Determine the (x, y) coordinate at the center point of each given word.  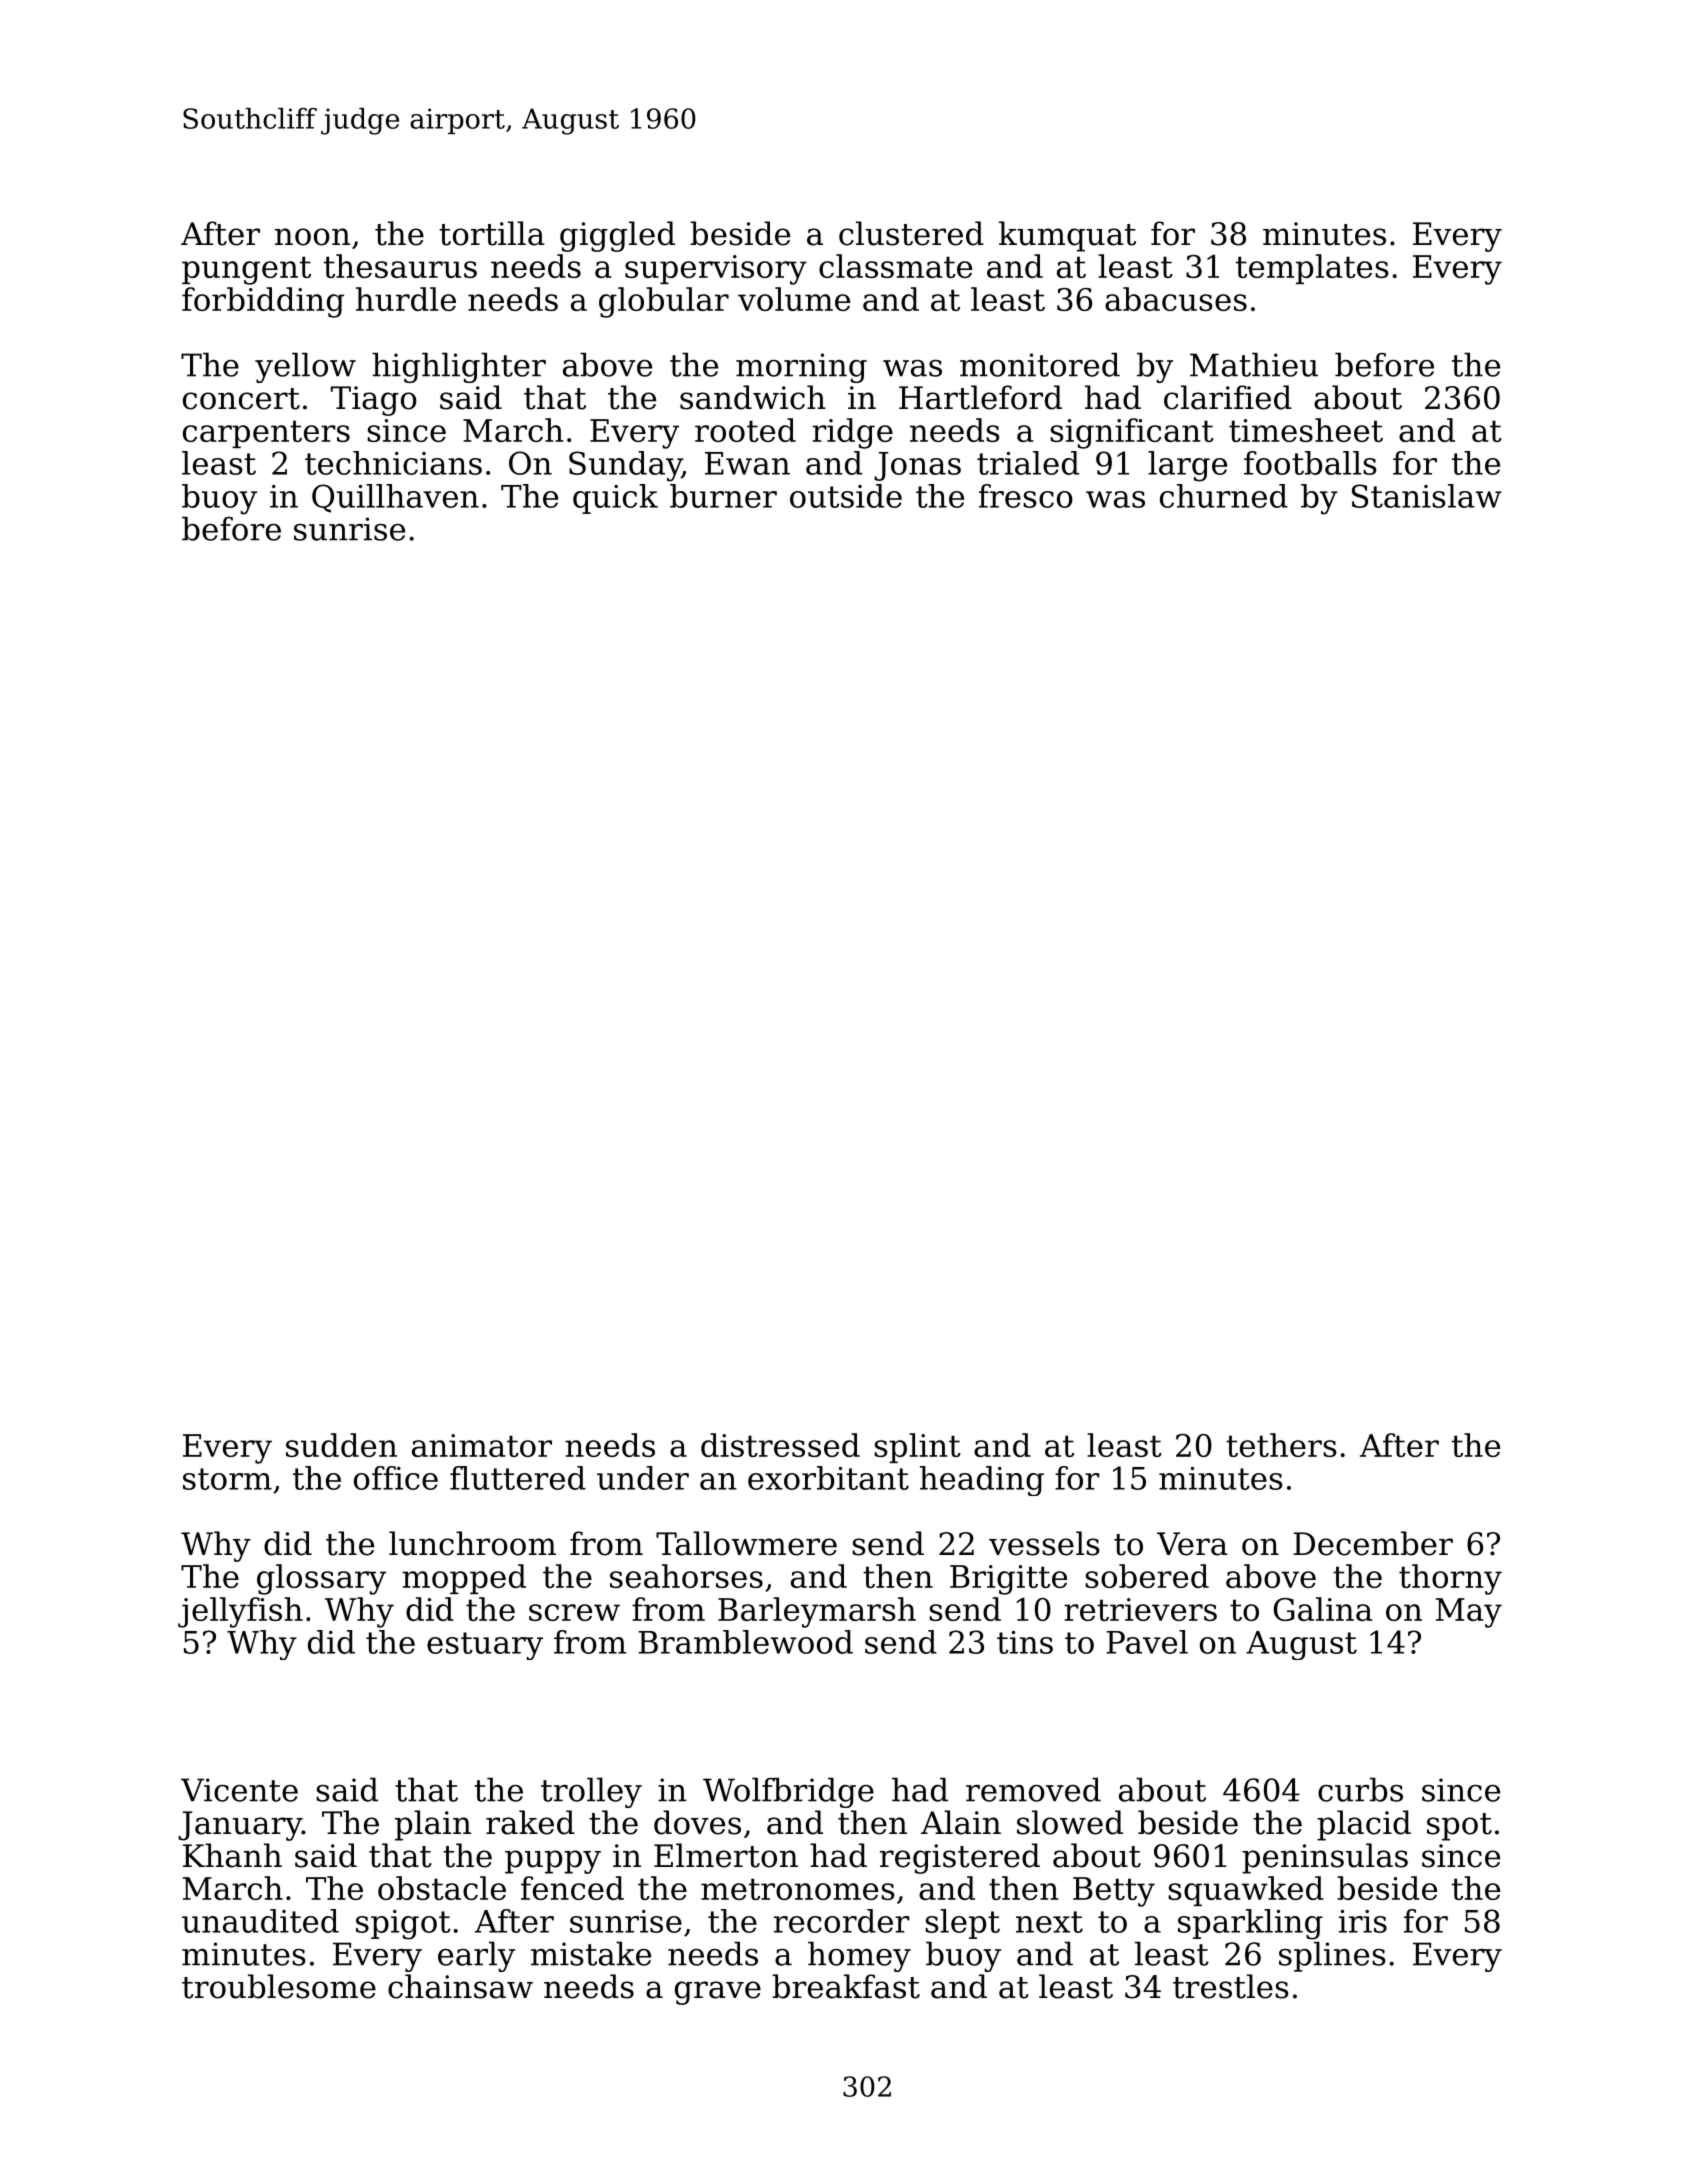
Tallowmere (746, 1543)
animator (482, 1445)
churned (1224, 496)
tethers (1281, 1445)
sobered (1147, 1576)
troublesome (279, 1986)
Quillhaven (395, 498)
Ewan (747, 463)
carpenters (266, 434)
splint (917, 1448)
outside (846, 496)
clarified (1228, 397)
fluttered (518, 1478)
